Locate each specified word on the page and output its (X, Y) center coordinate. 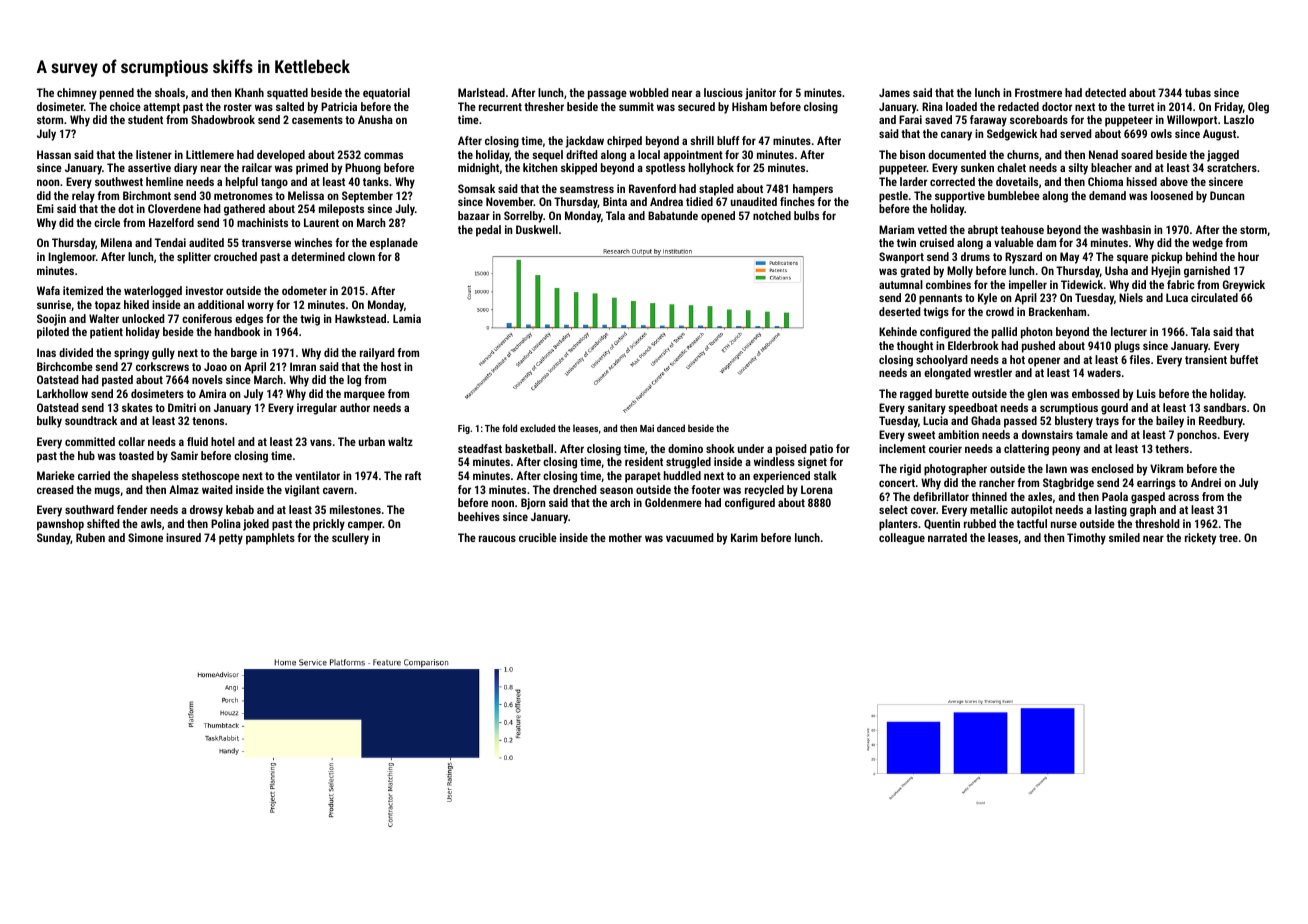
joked (256, 525)
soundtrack (91, 420)
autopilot (1032, 511)
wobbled (649, 92)
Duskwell (537, 229)
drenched (575, 489)
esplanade (394, 244)
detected (1105, 92)
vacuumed (690, 537)
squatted (287, 94)
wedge (1207, 244)
